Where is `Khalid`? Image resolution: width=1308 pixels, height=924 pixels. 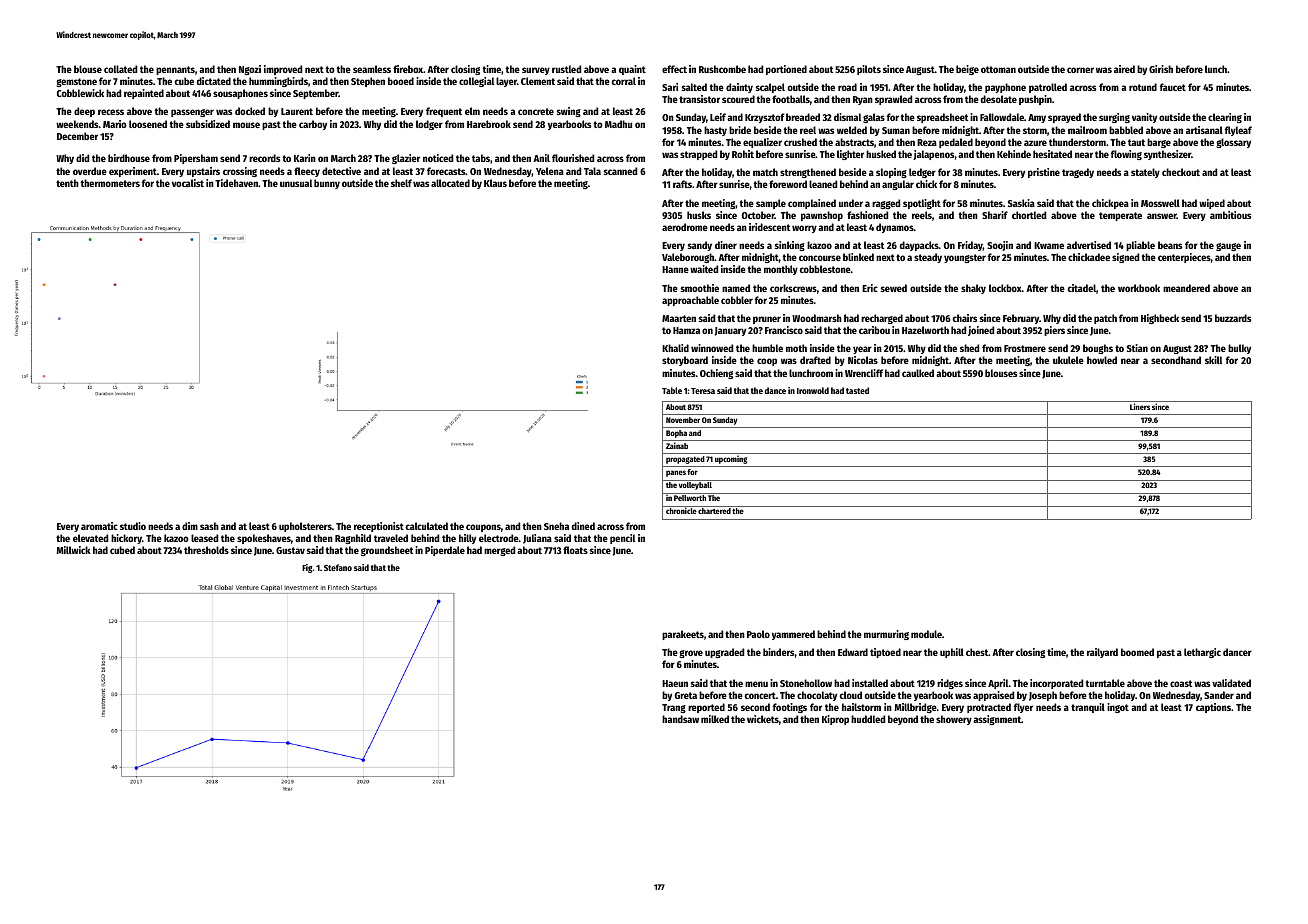
Khalid is located at coordinates (675, 348).
